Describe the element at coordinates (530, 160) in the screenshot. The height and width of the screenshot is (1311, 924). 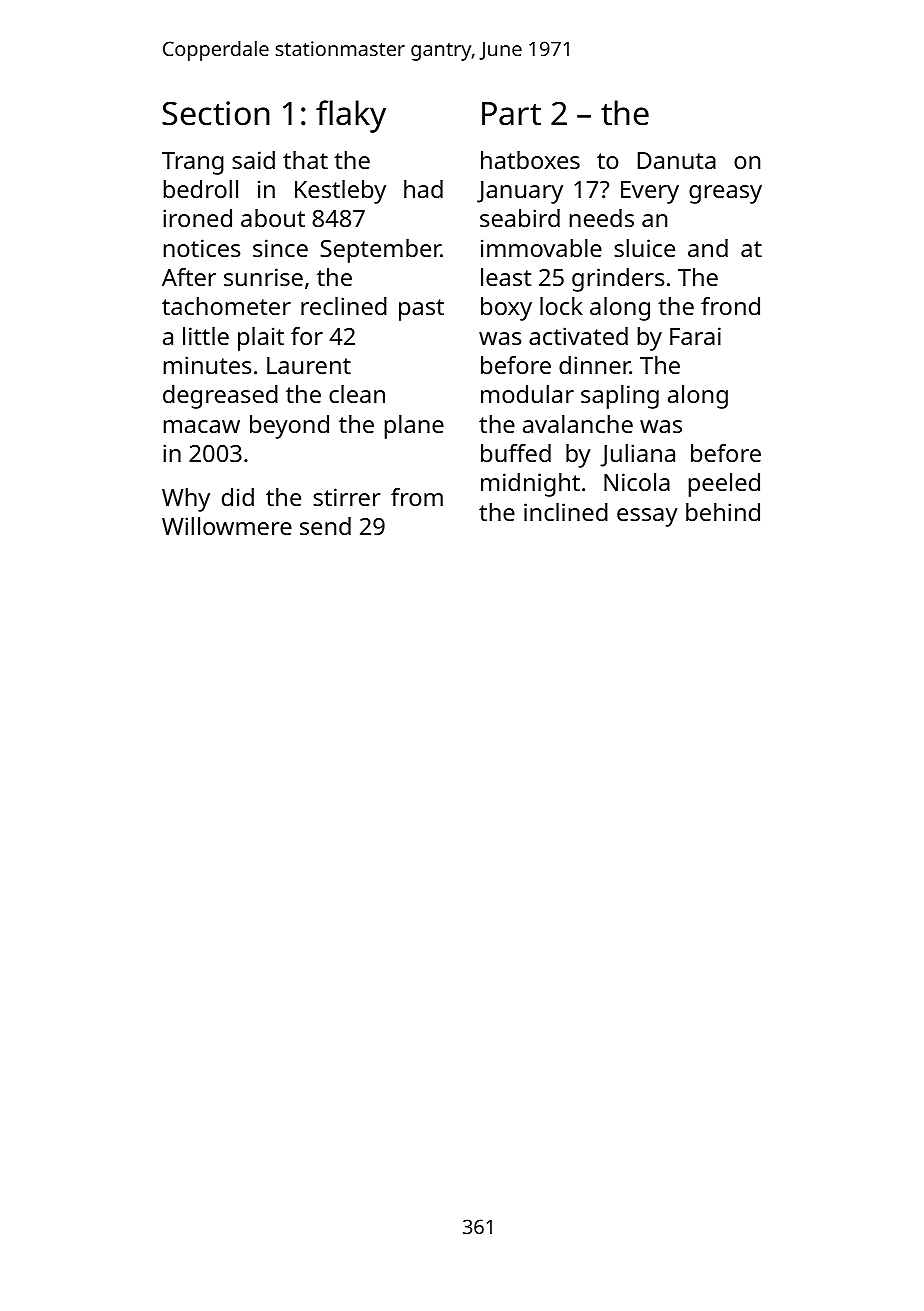
I see `hatboxes` at that location.
